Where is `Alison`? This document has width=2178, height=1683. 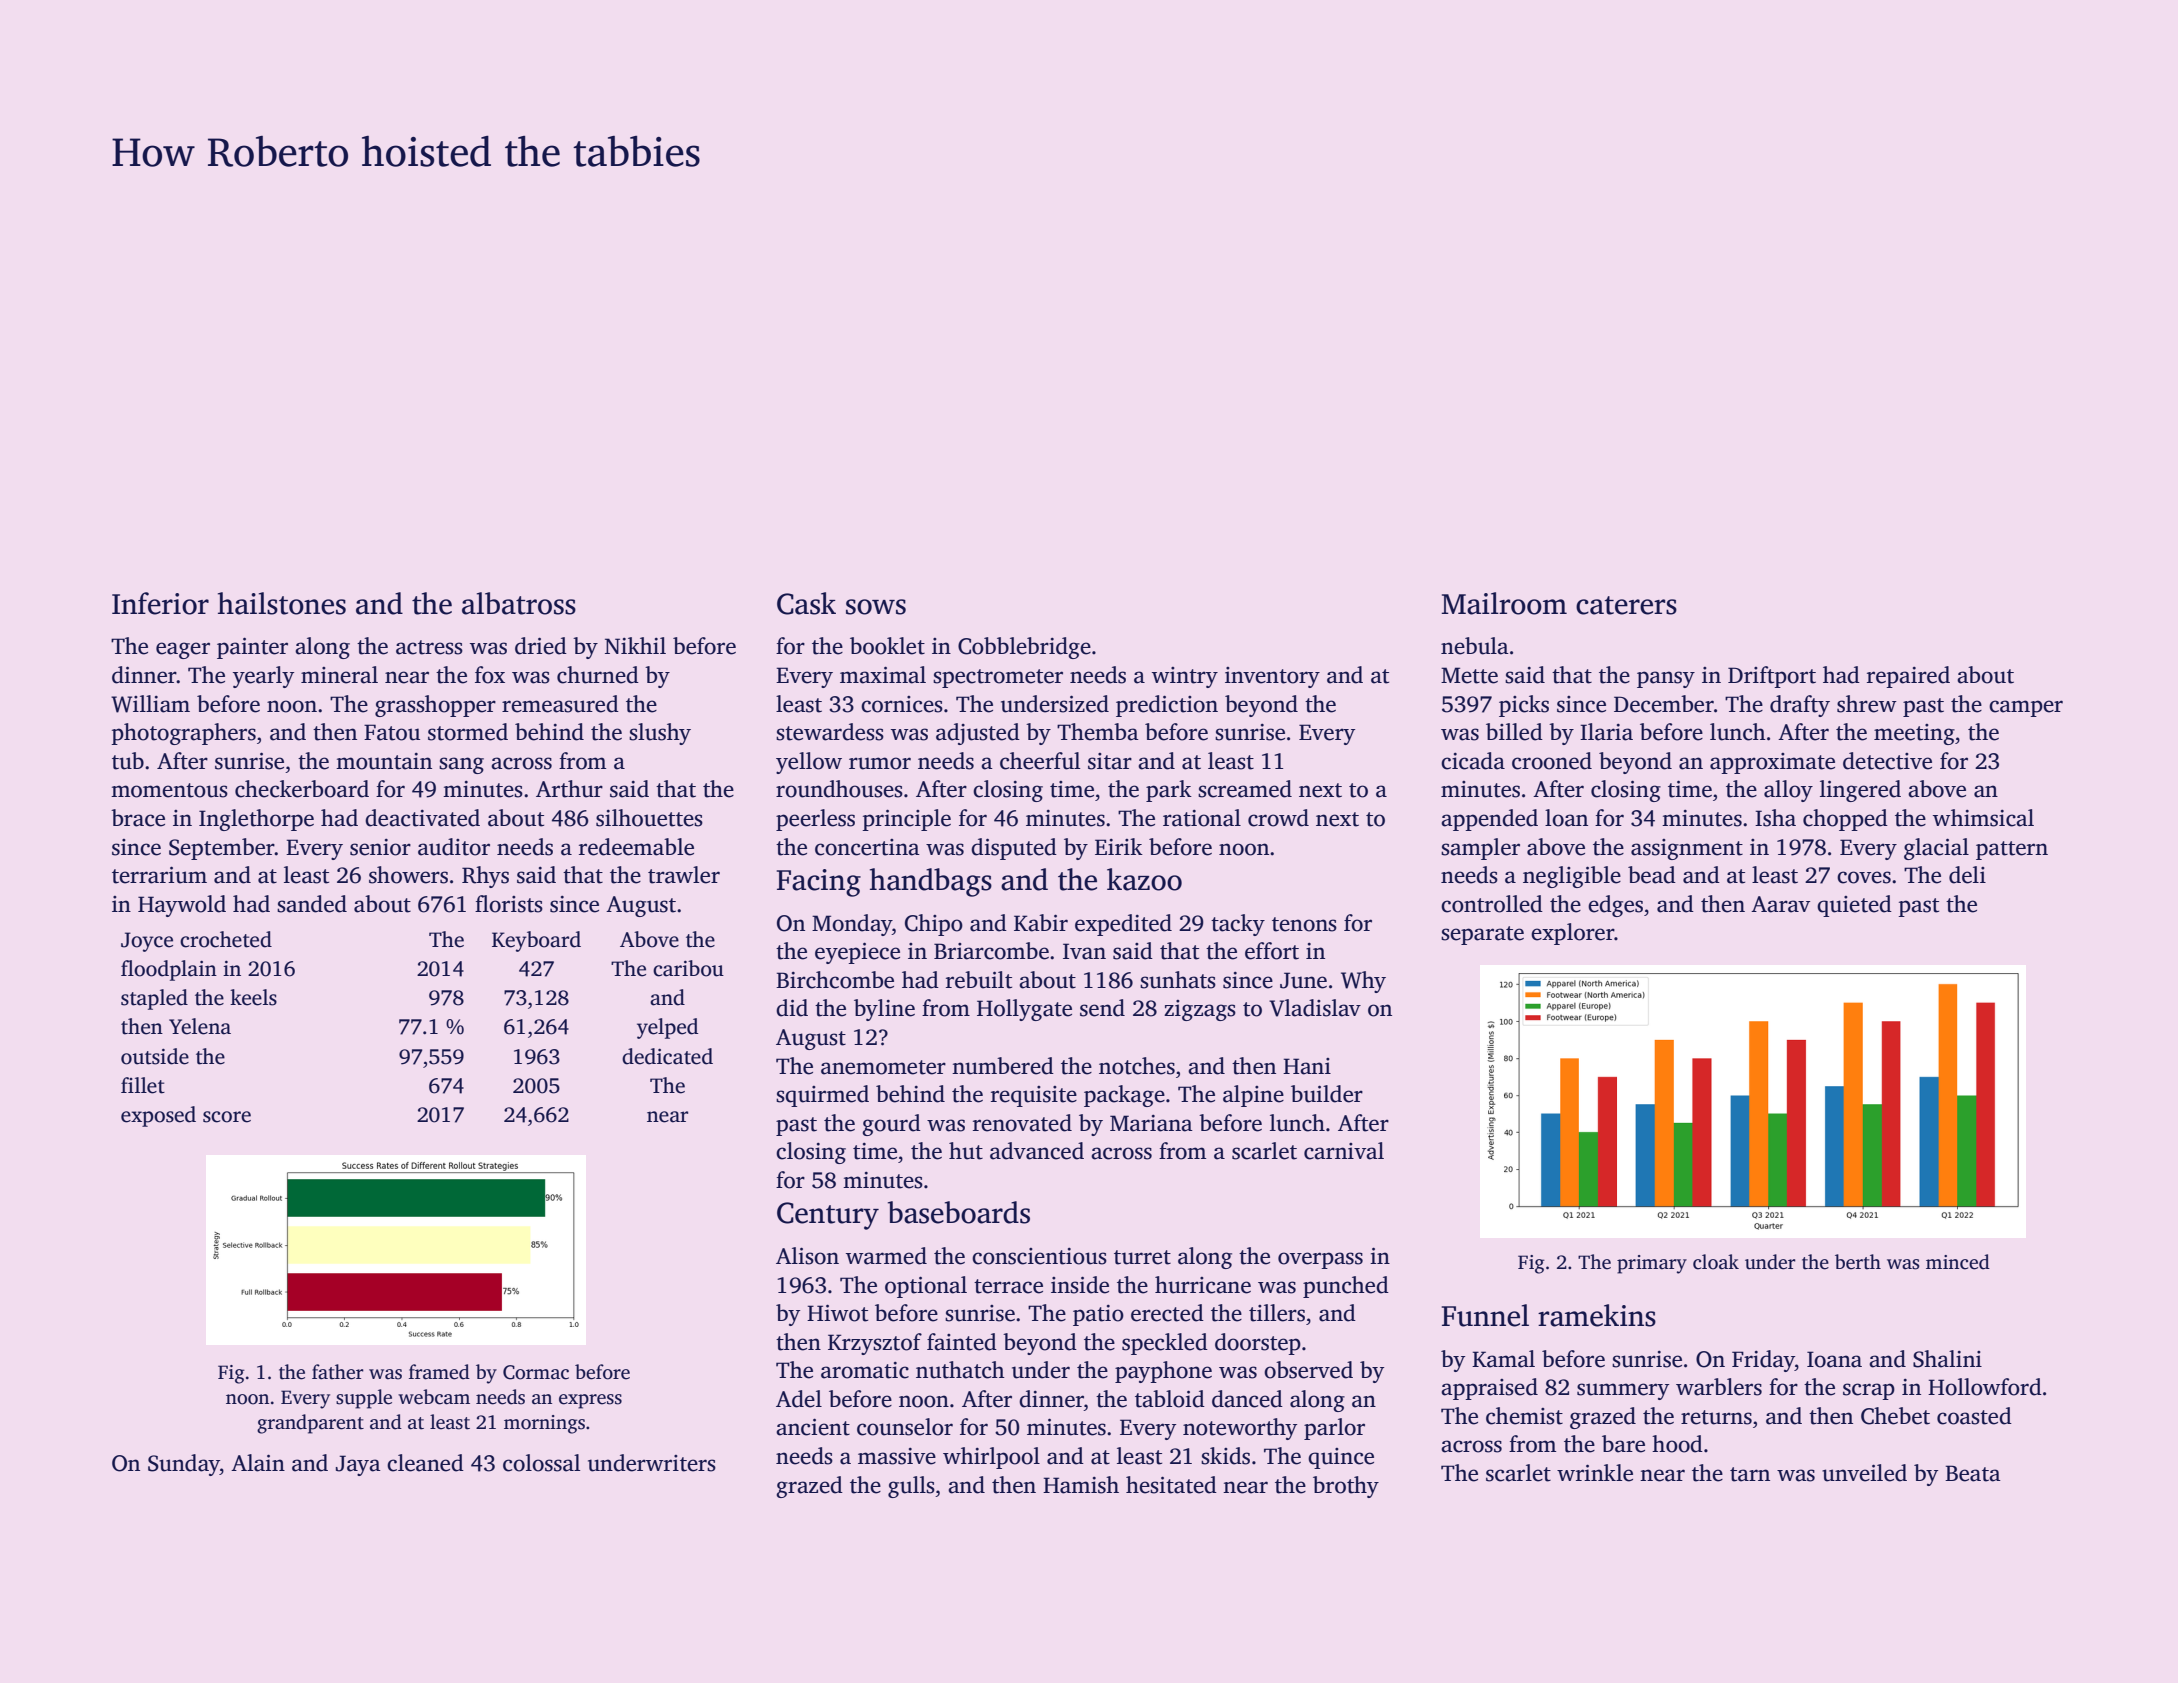
Alison is located at coordinates (807, 1256).
